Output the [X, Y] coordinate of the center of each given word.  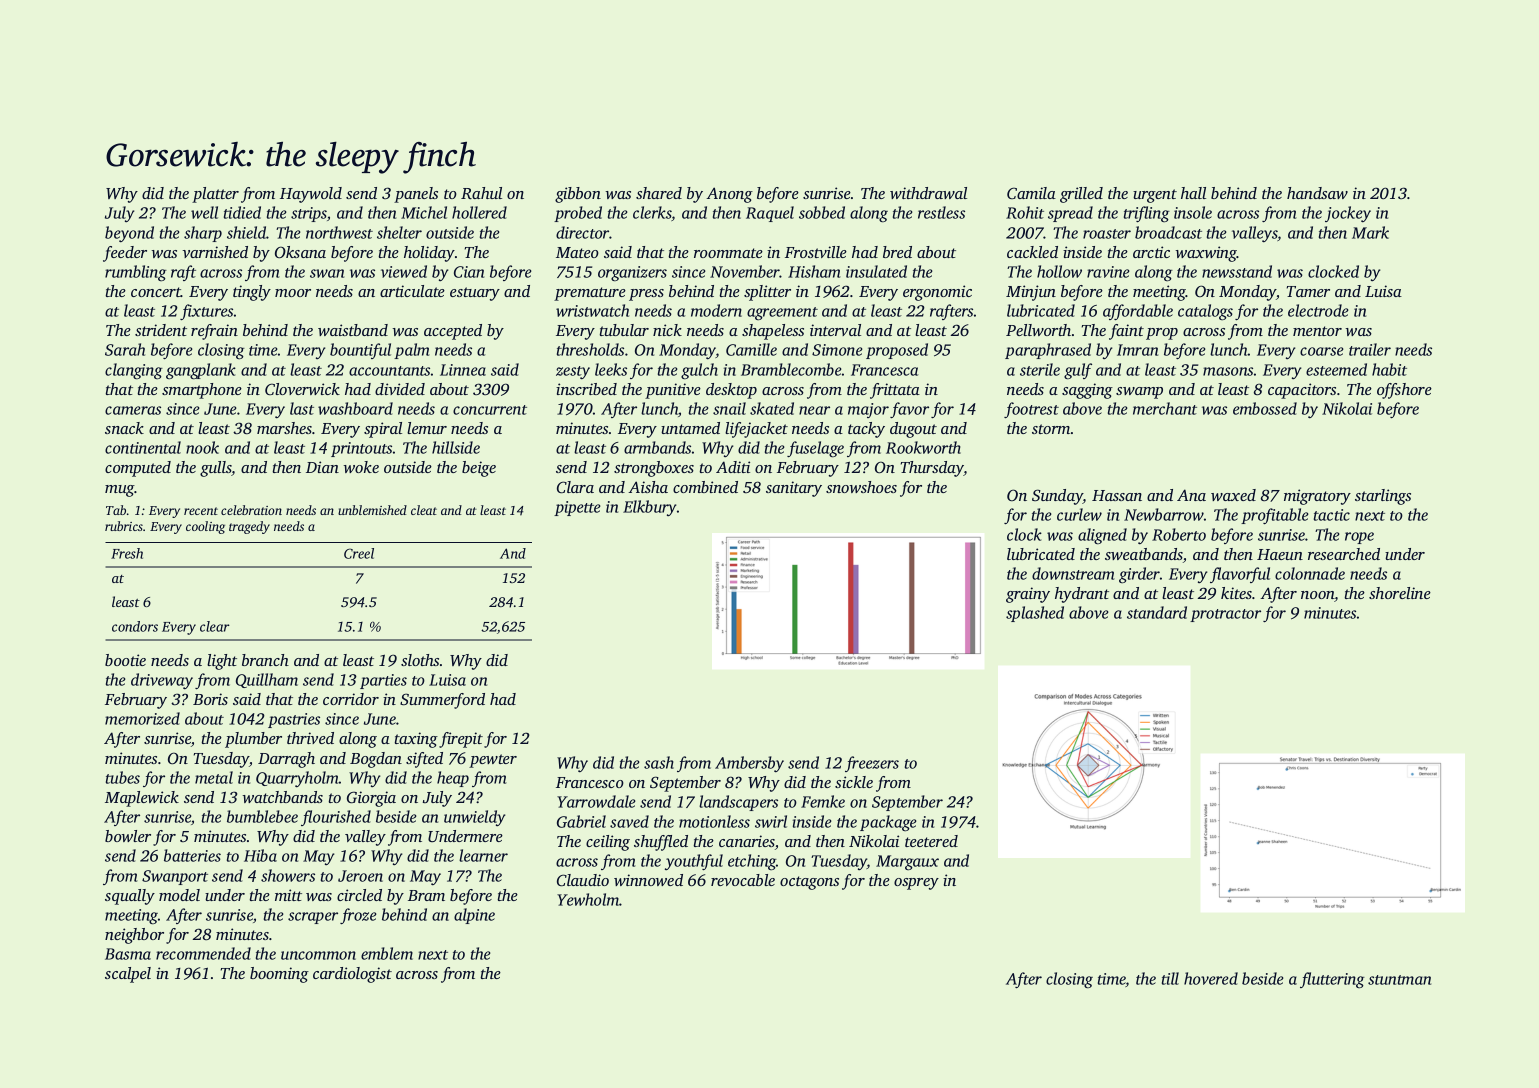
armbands [657, 447]
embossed [1265, 408]
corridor [351, 699]
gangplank [201, 371]
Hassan [1117, 495]
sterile [1040, 369]
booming [279, 975]
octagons [809, 883]
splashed [1035, 614]
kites [1236, 593]
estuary [475, 294]
